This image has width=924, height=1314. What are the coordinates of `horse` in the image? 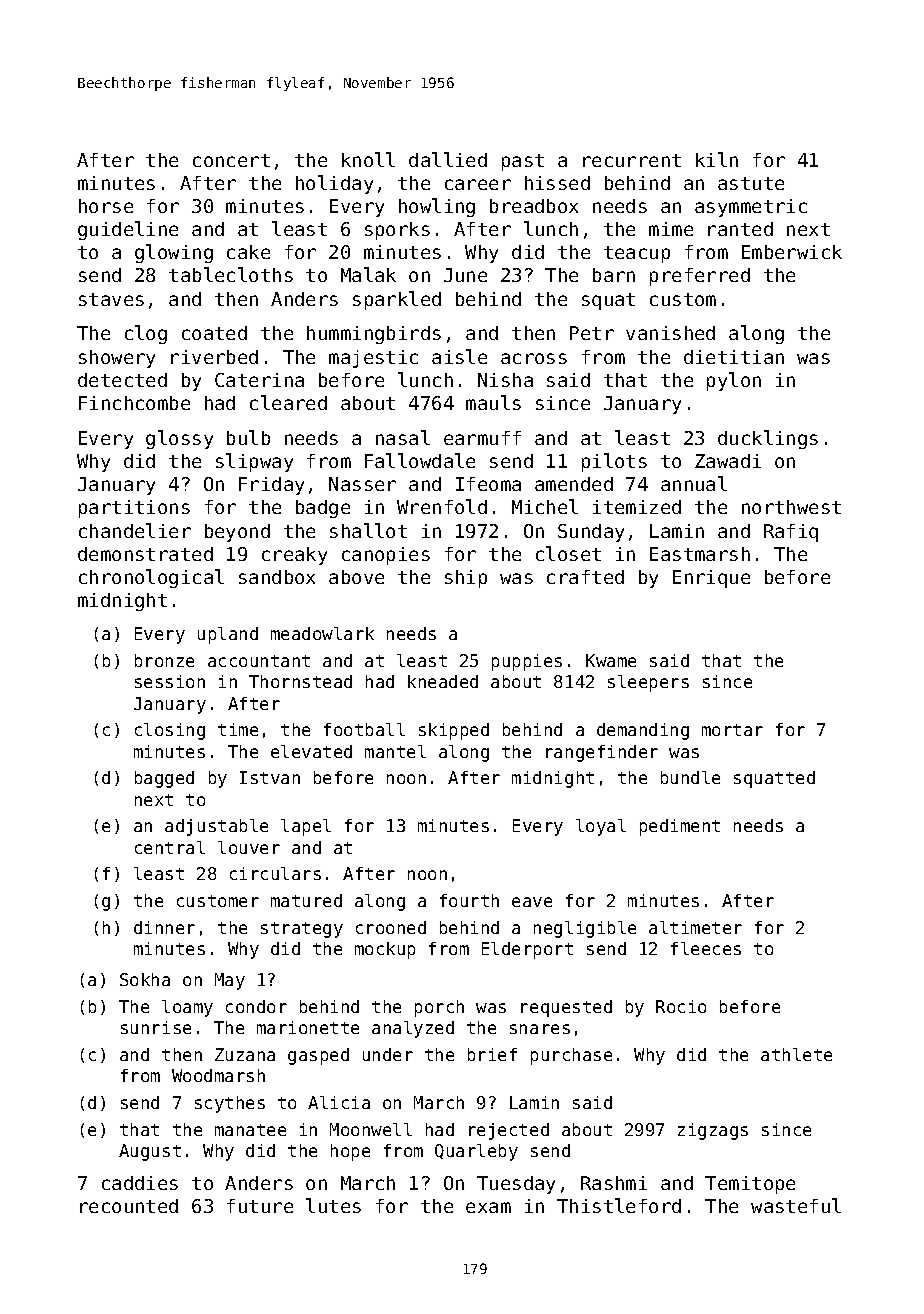 It's located at (106, 206).
